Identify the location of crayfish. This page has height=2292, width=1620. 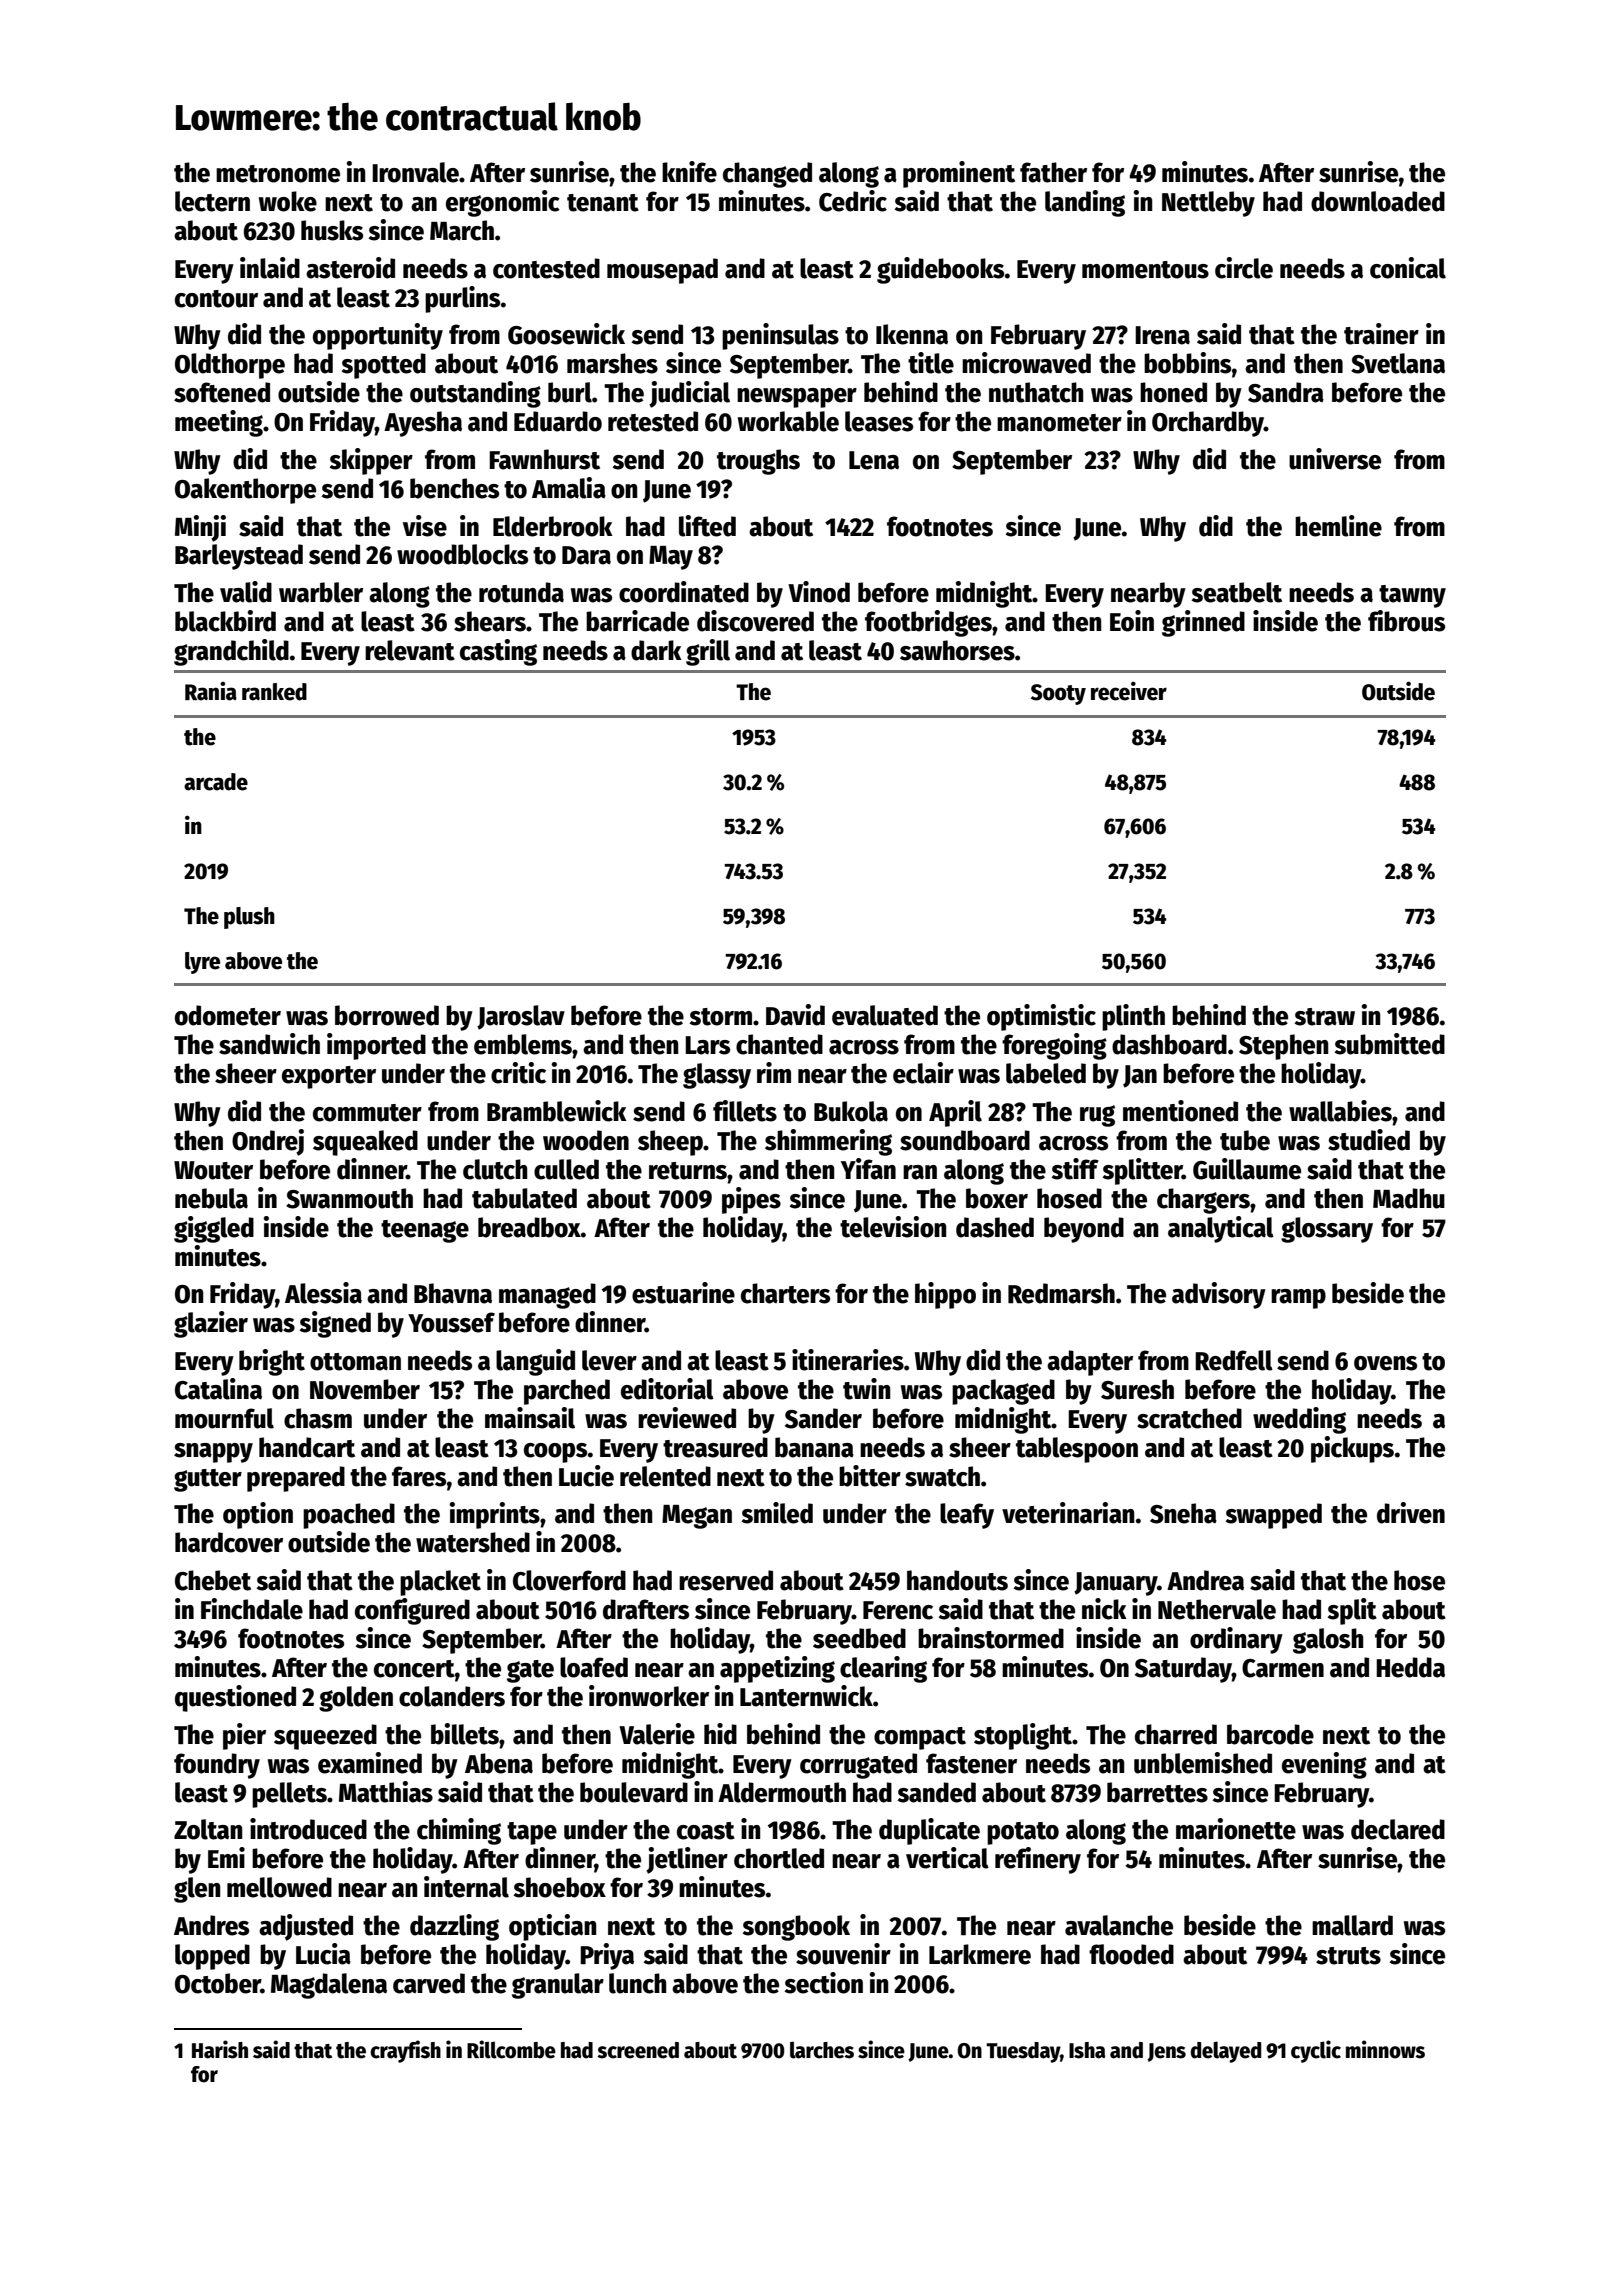
(405, 2051).
